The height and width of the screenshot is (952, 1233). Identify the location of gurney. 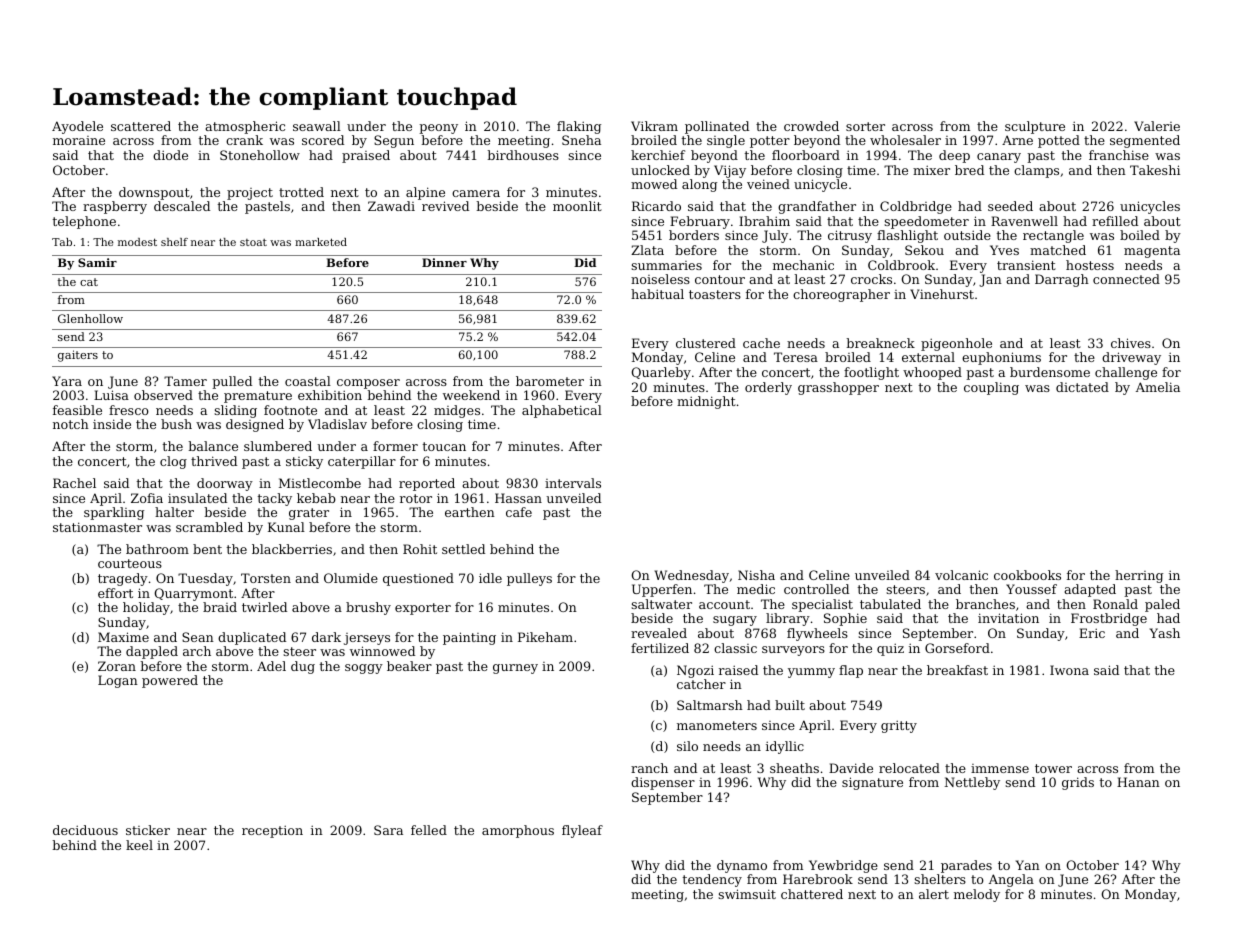
(515, 669).
